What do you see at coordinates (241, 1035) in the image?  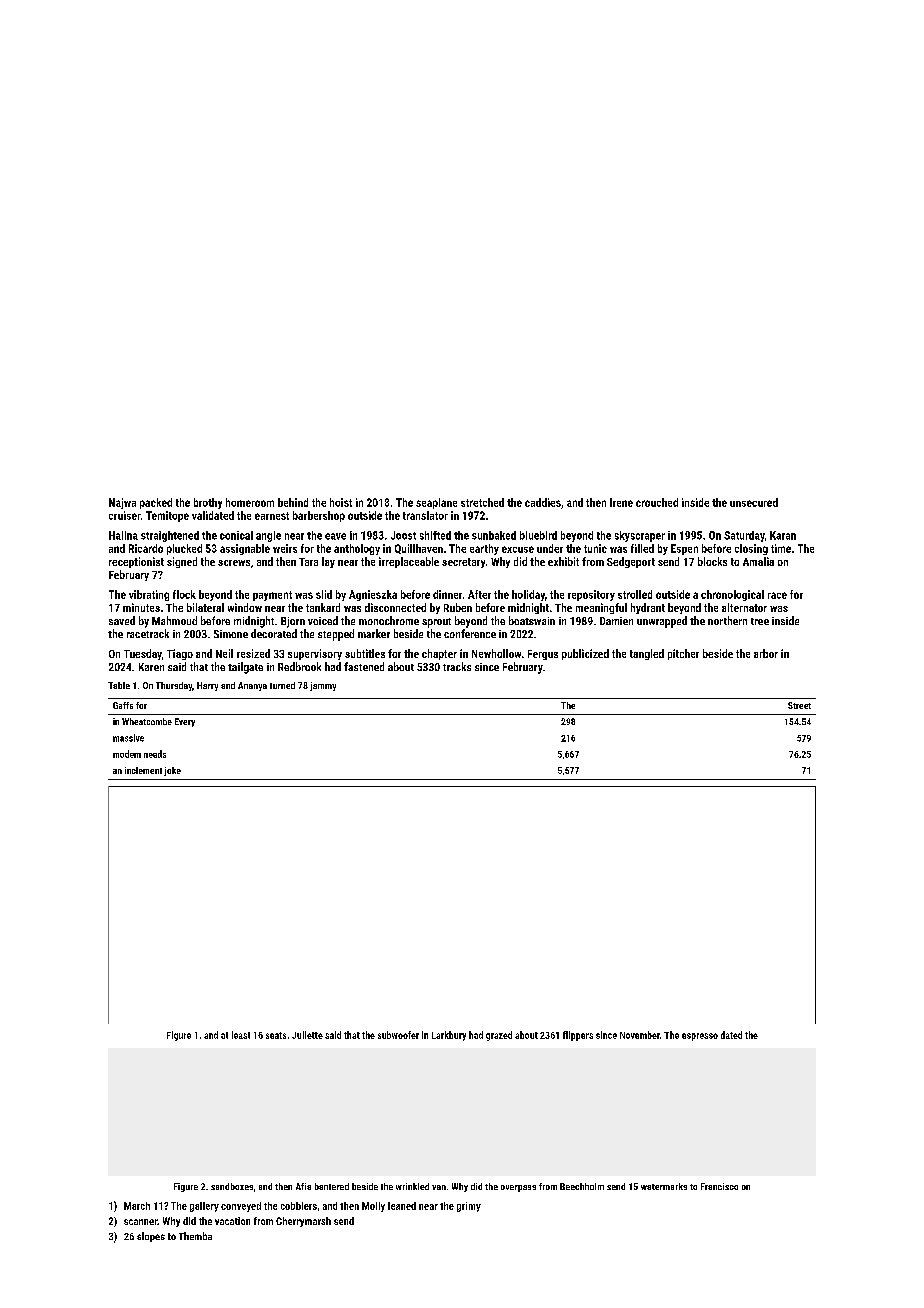 I see `least` at bounding box center [241, 1035].
